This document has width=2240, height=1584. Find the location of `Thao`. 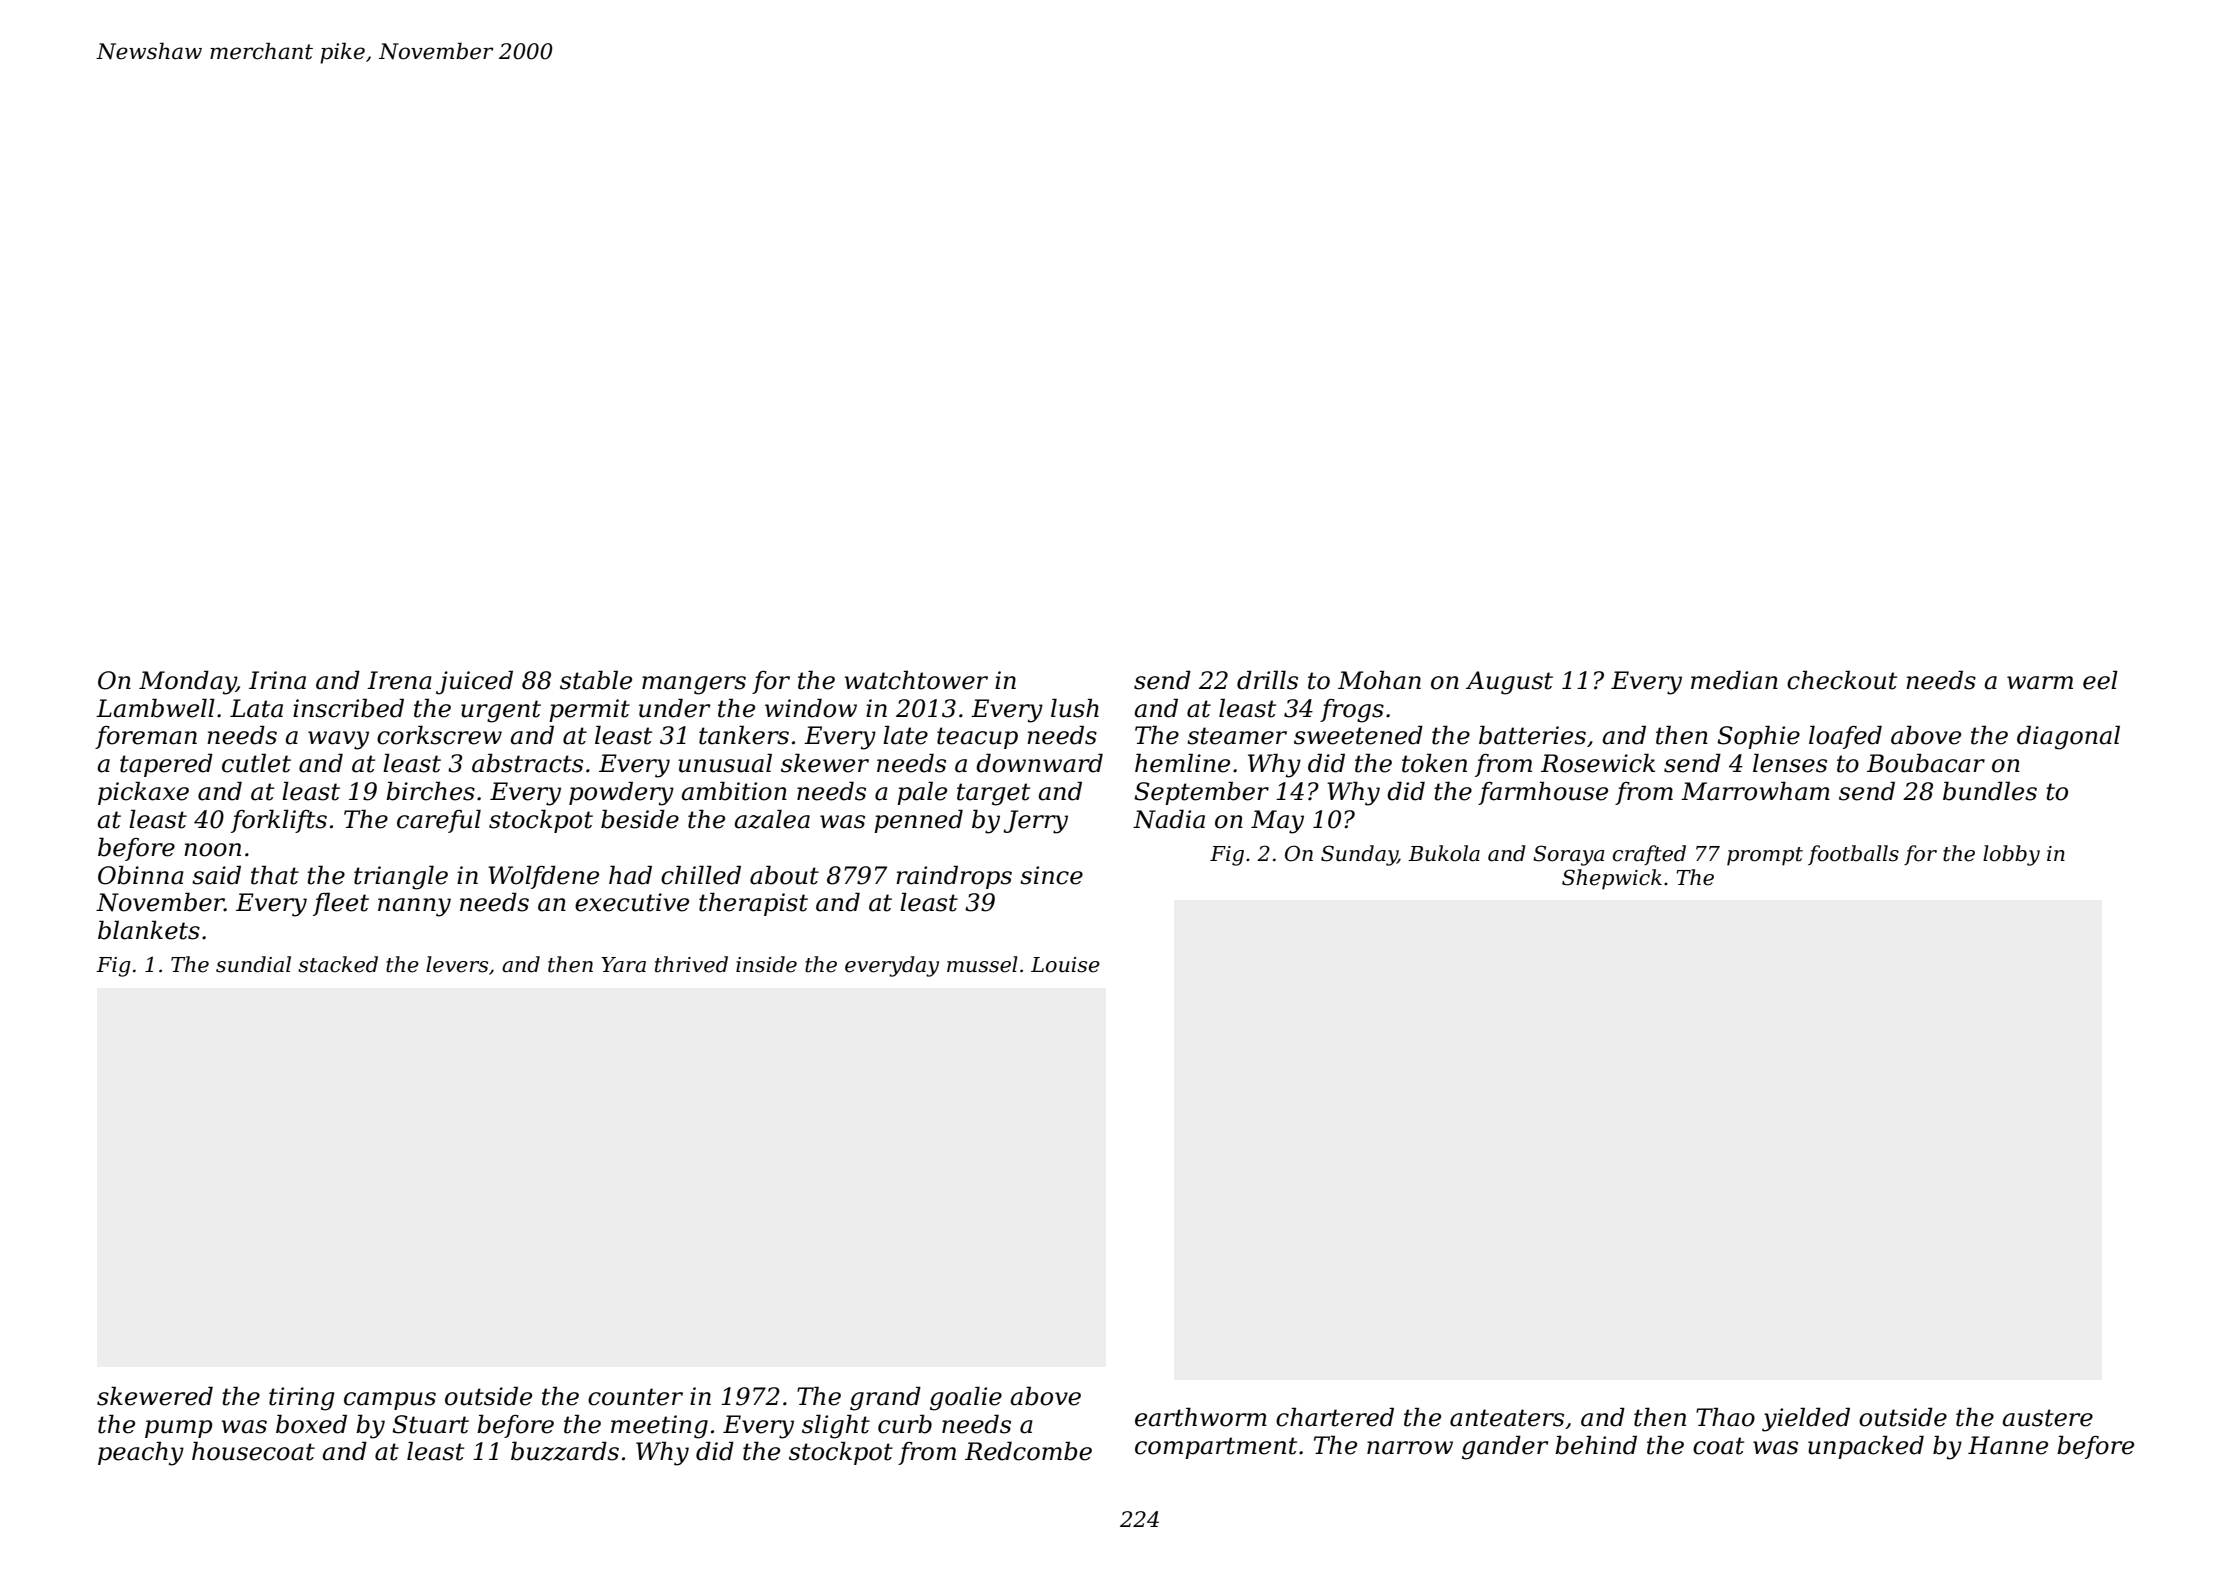

Thao is located at coordinates (1725, 1417).
